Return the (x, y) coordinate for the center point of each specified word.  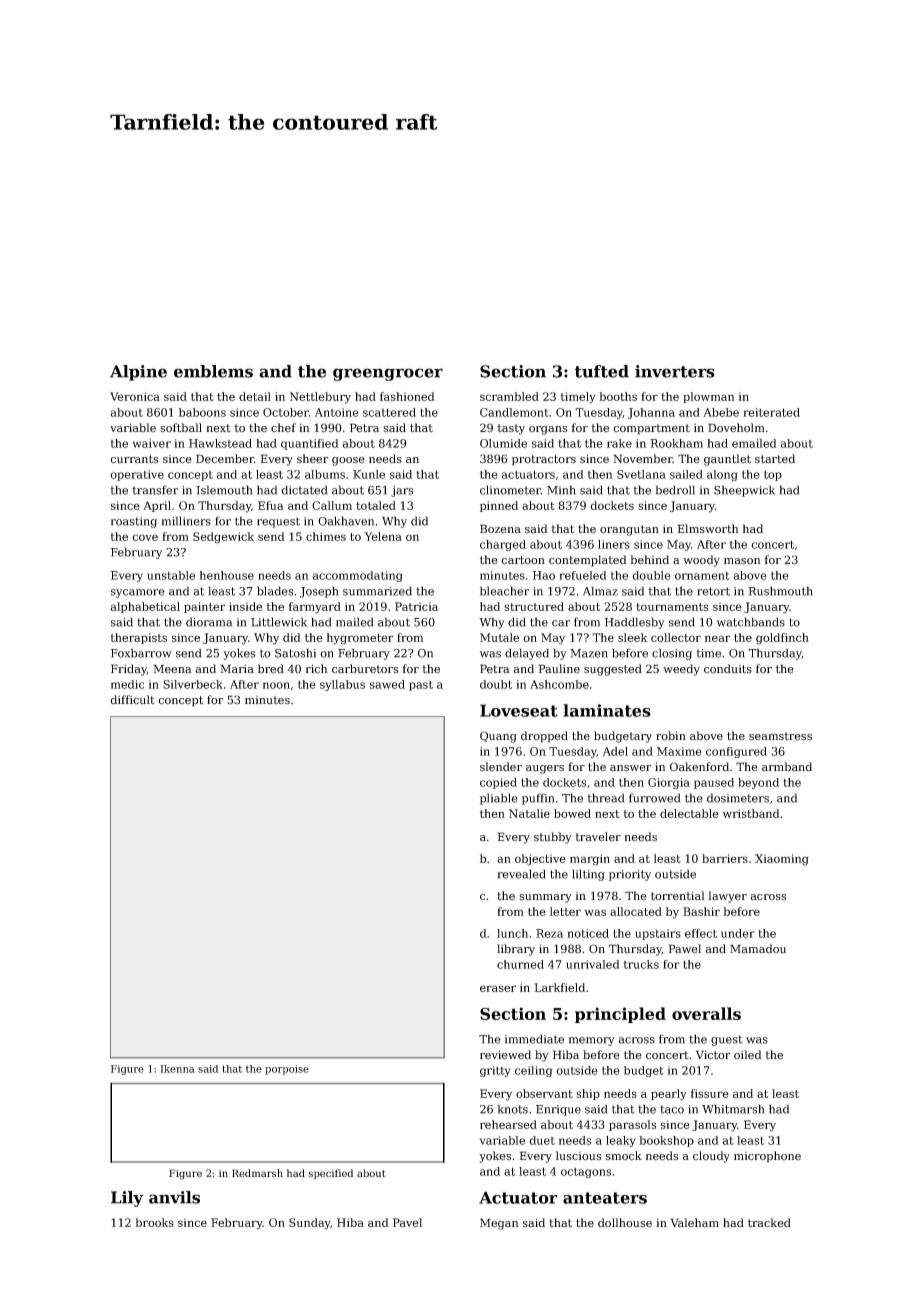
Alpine (138, 373)
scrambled (509, 396)
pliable (499, 799)
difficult (132, 699)
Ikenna (177, 1069)
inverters (675, 371)
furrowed (654, 798)
